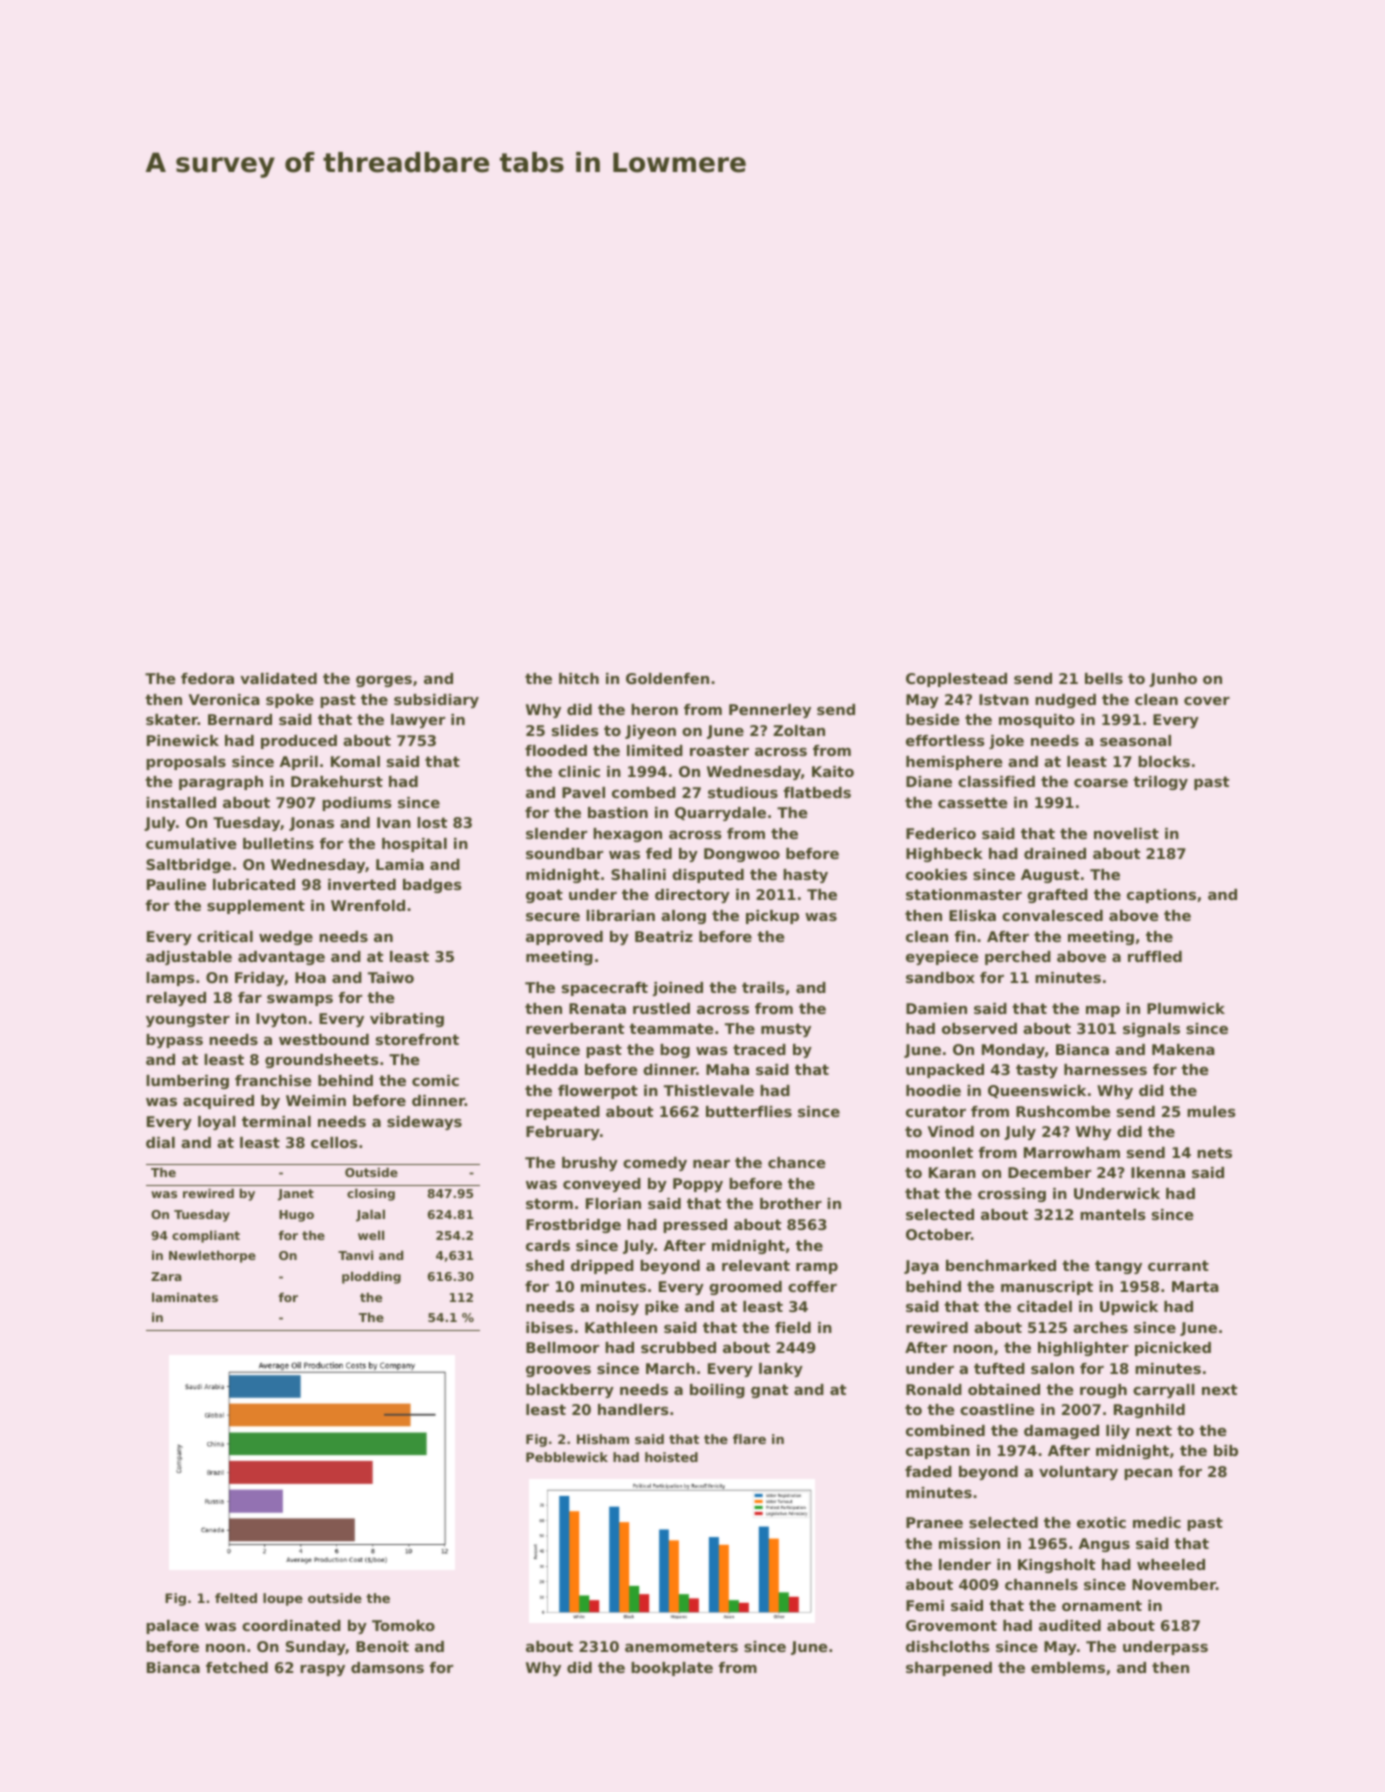 This screenshot has width=1385, height=1792. What do you see at coordinates (956, 680) in the screenshot?
I see `Copplestead` at bounding box center [956, 680].
